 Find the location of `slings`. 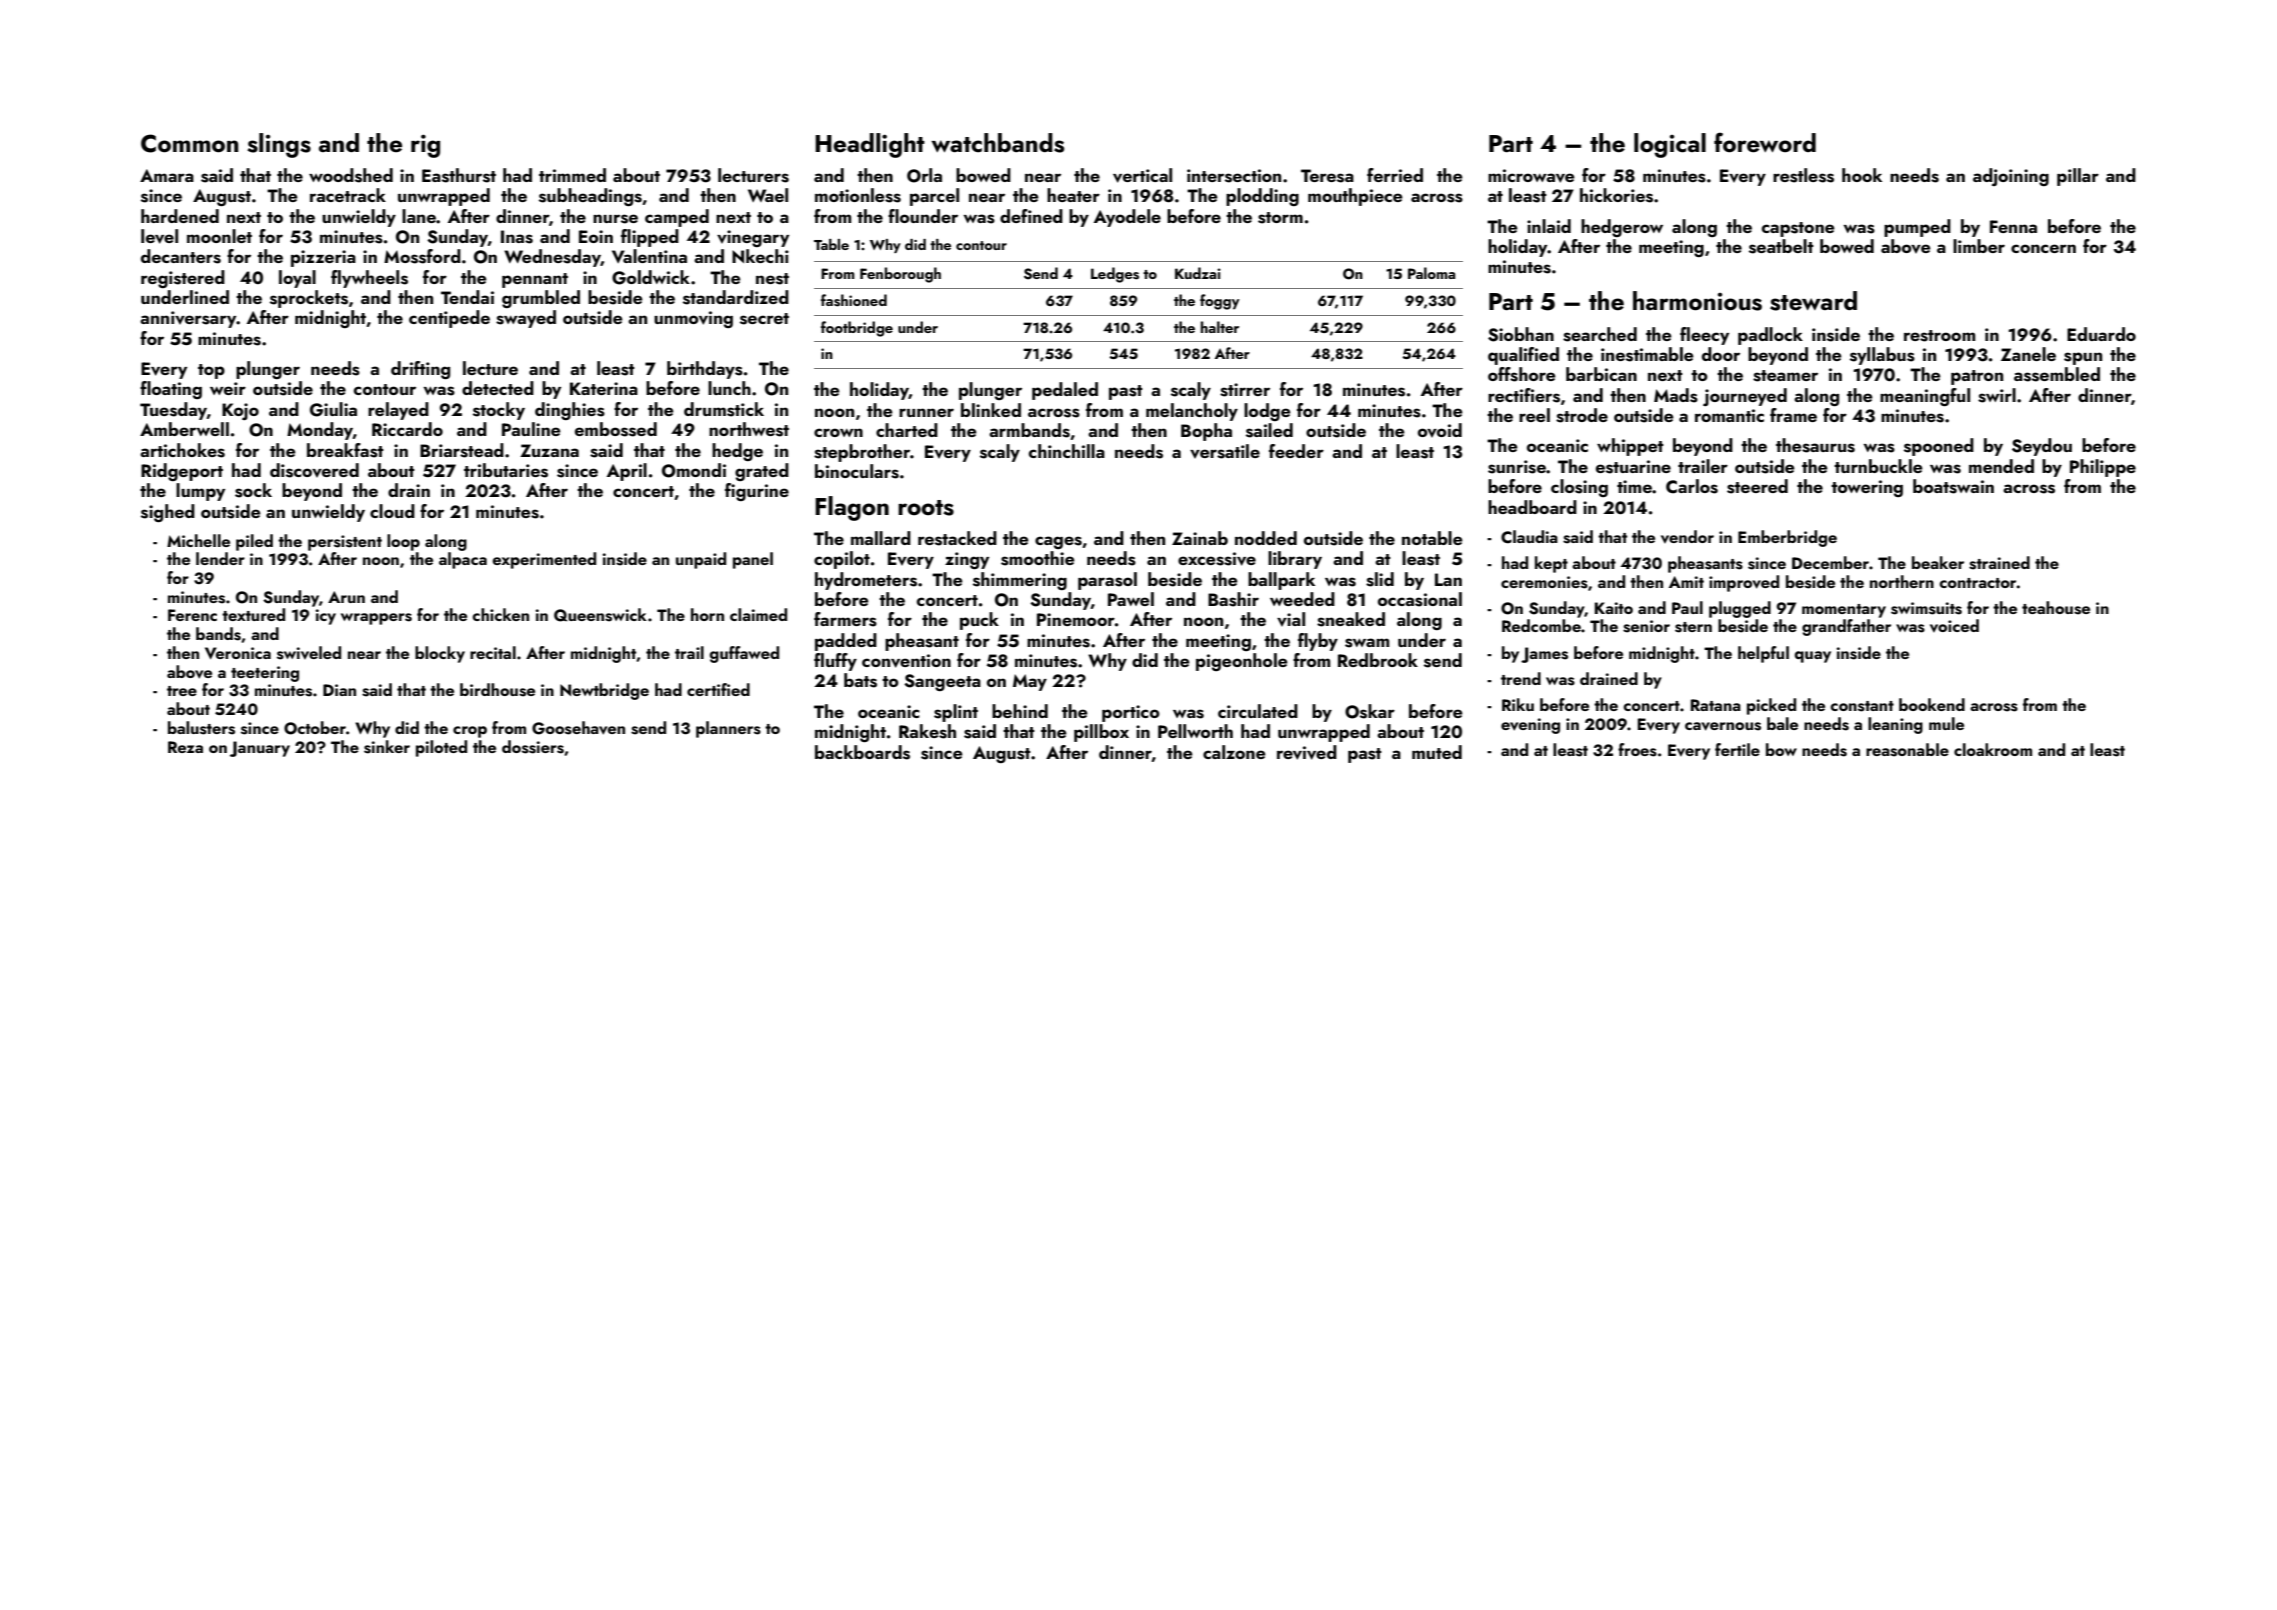

slings is located at coordinates (279, 145).
